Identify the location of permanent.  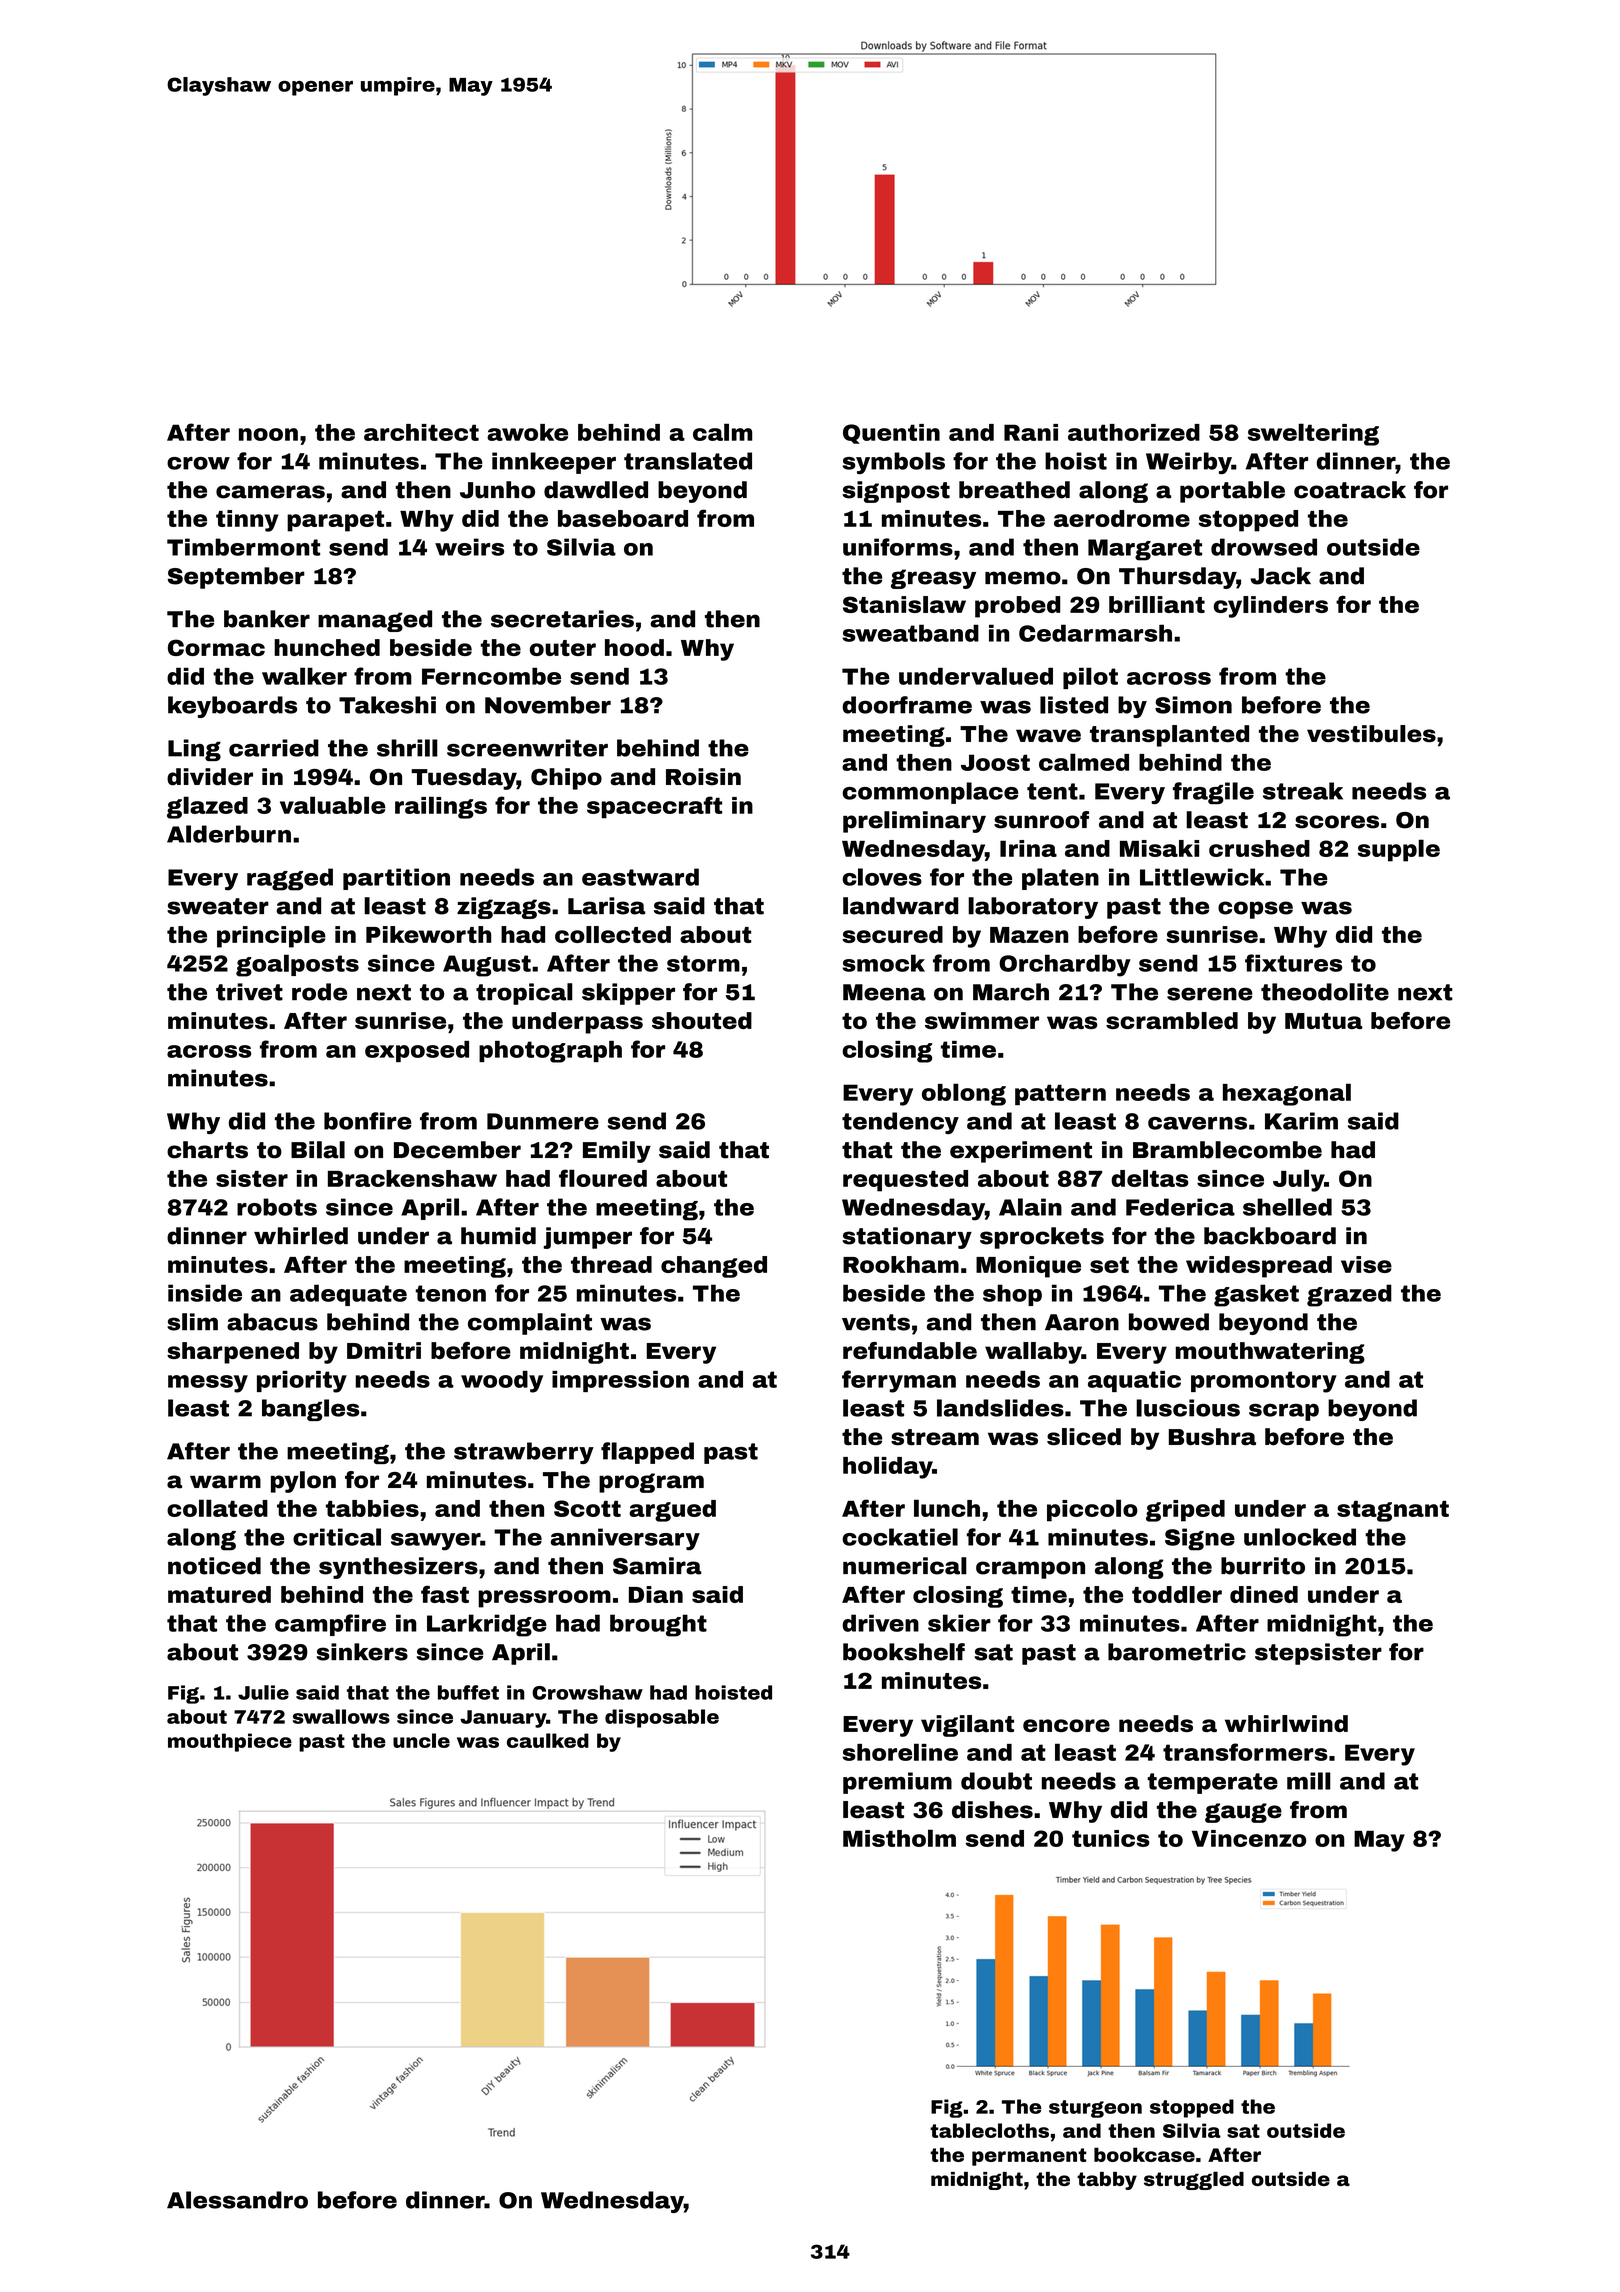
(1029, 2157).
